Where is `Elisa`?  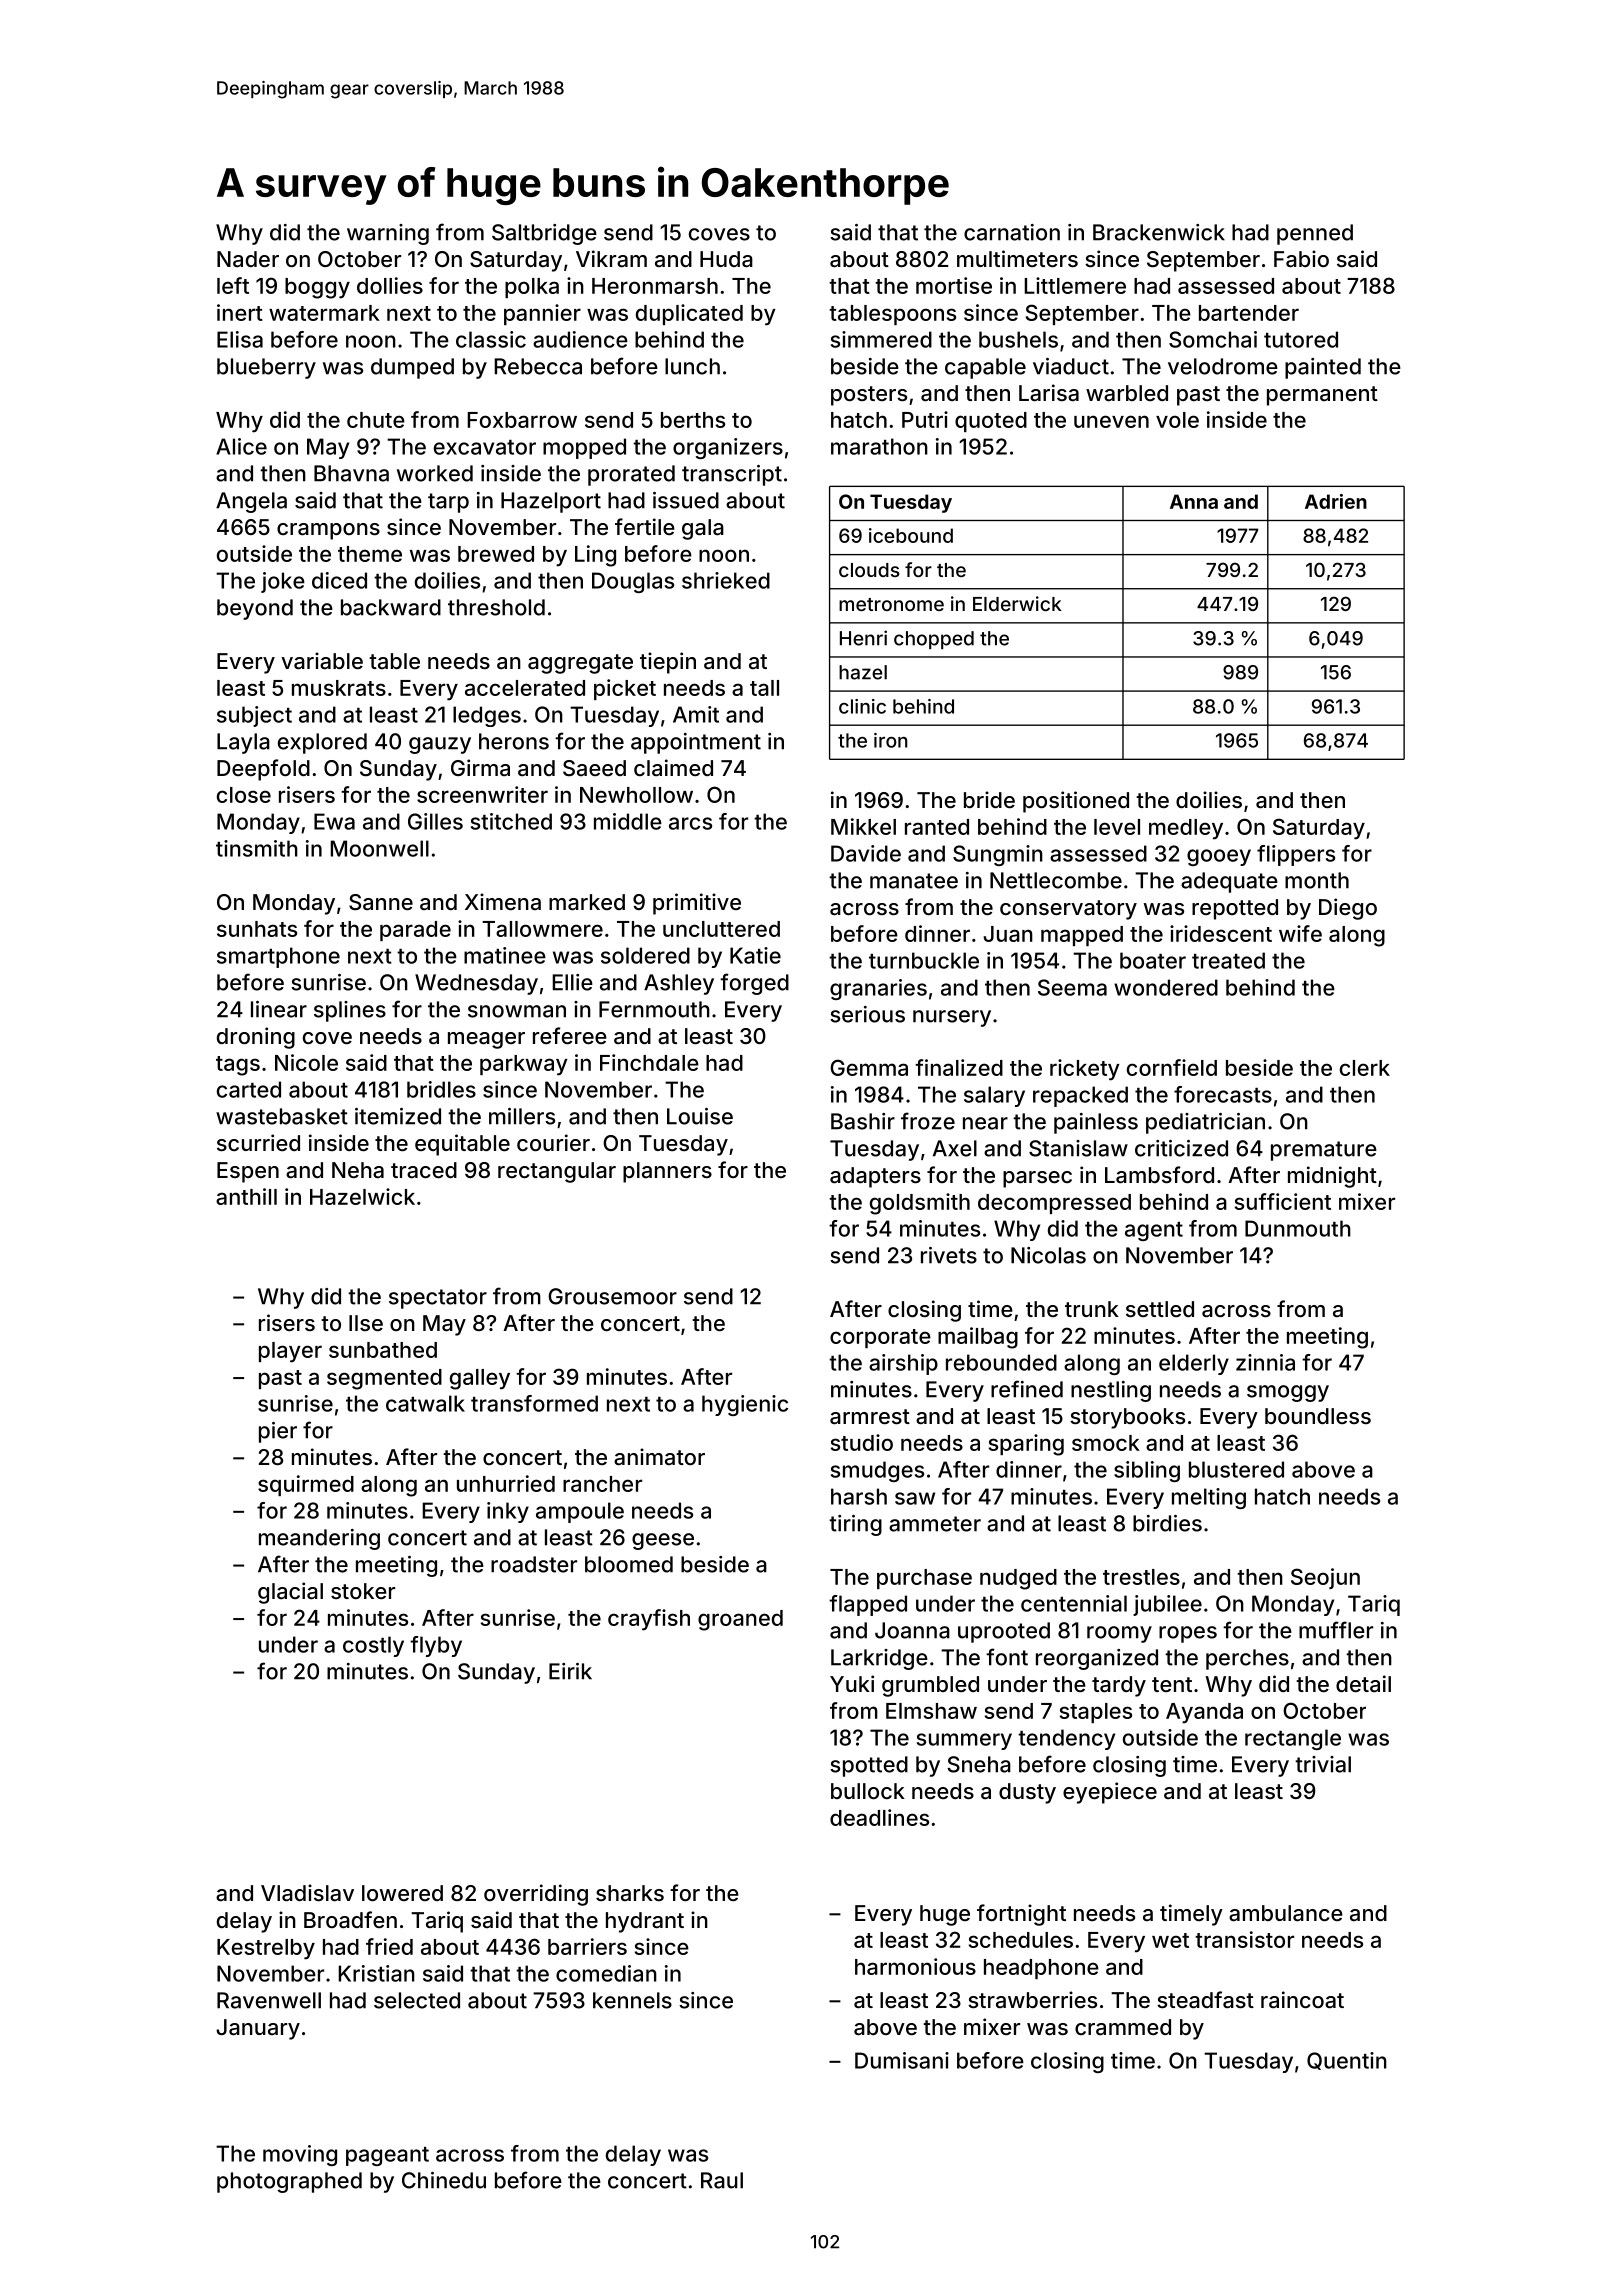 Elisa is located at coordinates (240, 339).
